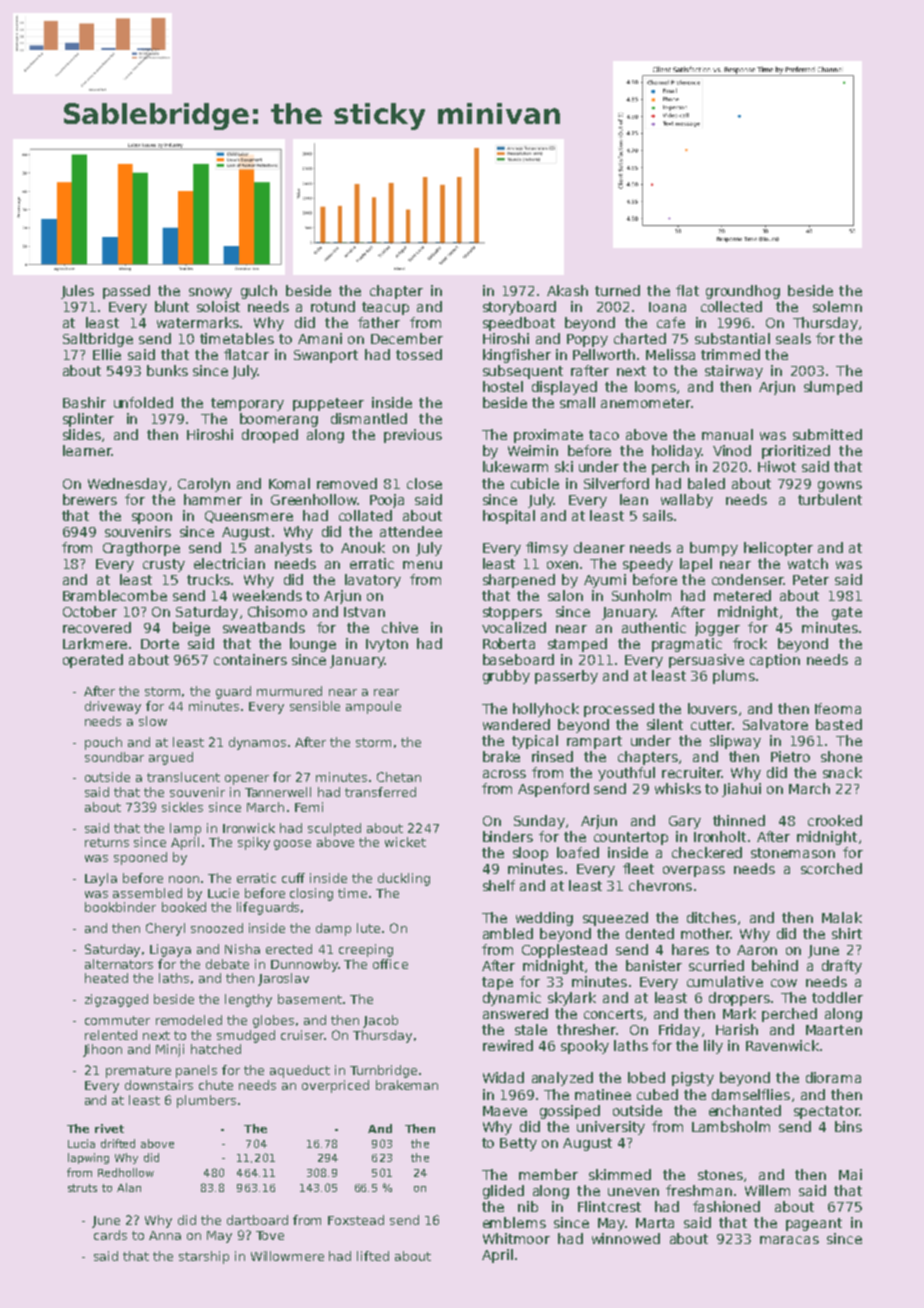 This screenshot has height=1308, width=924. Describe the element at coordinates (107, 842) in the screenshot. I see `returns` at that location.
